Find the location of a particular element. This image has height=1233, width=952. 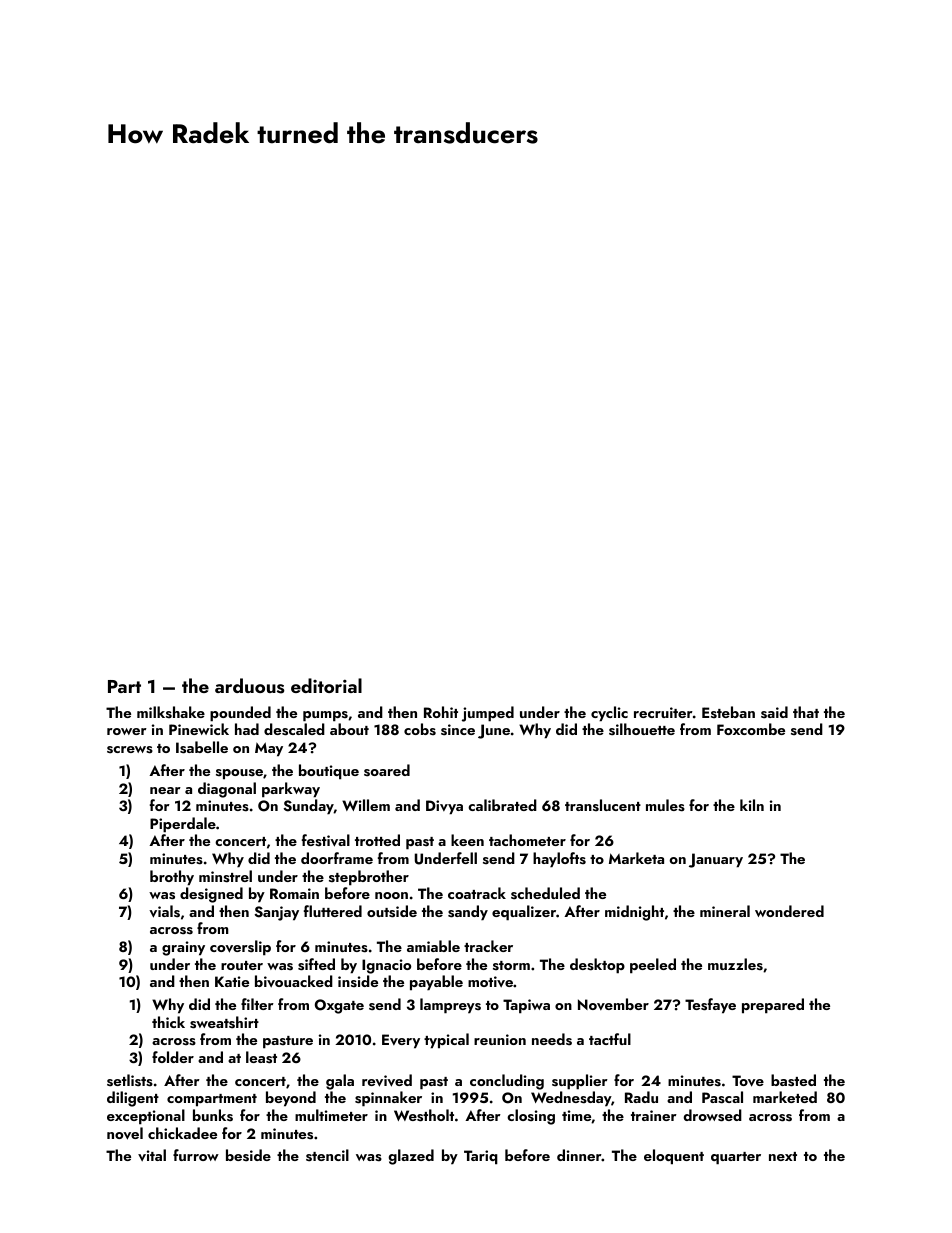

folder is located at coordinates (173, 1057).
